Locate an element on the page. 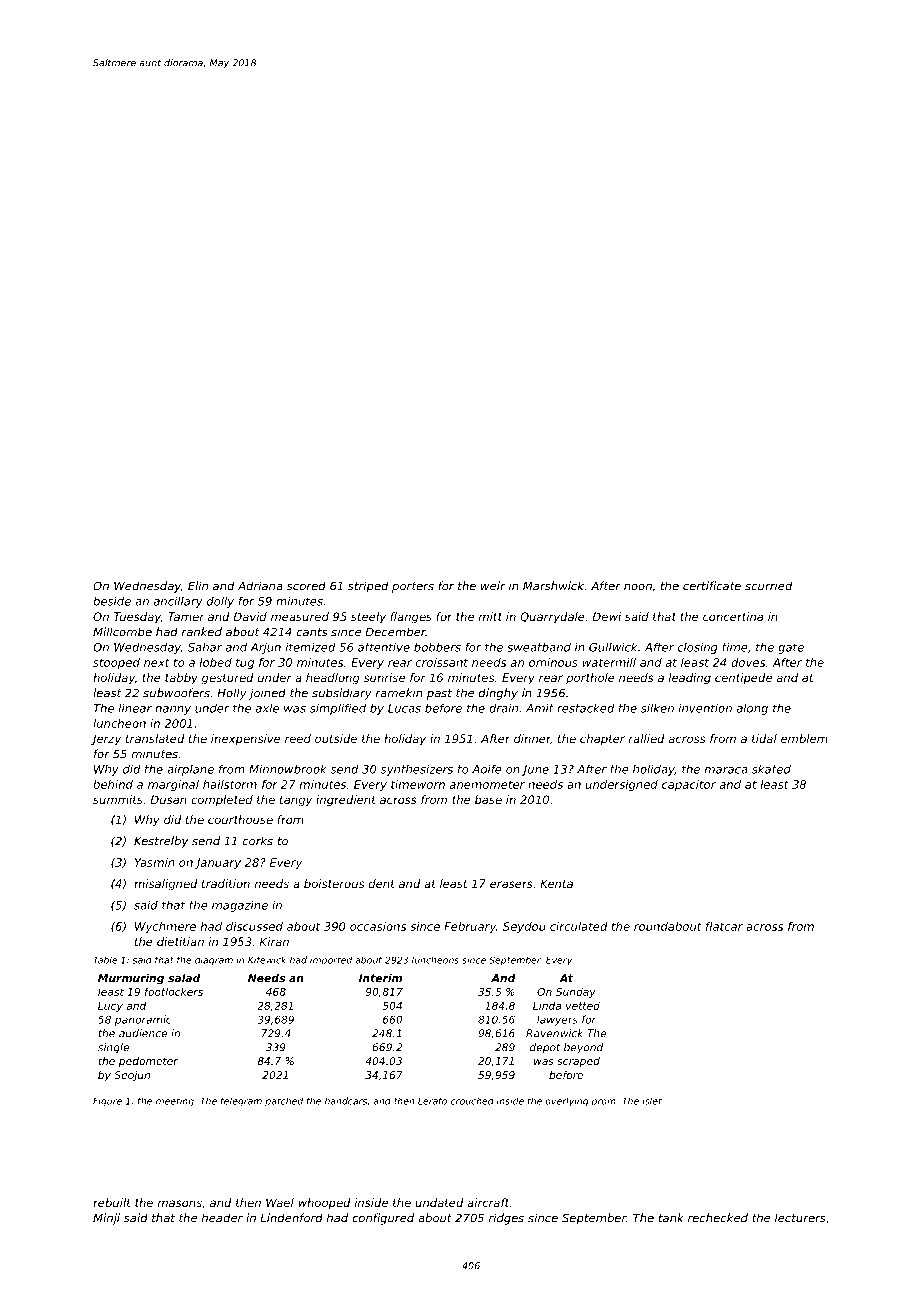 This page has height=1308, width=924. beside is located at coordinates (112, 601).
